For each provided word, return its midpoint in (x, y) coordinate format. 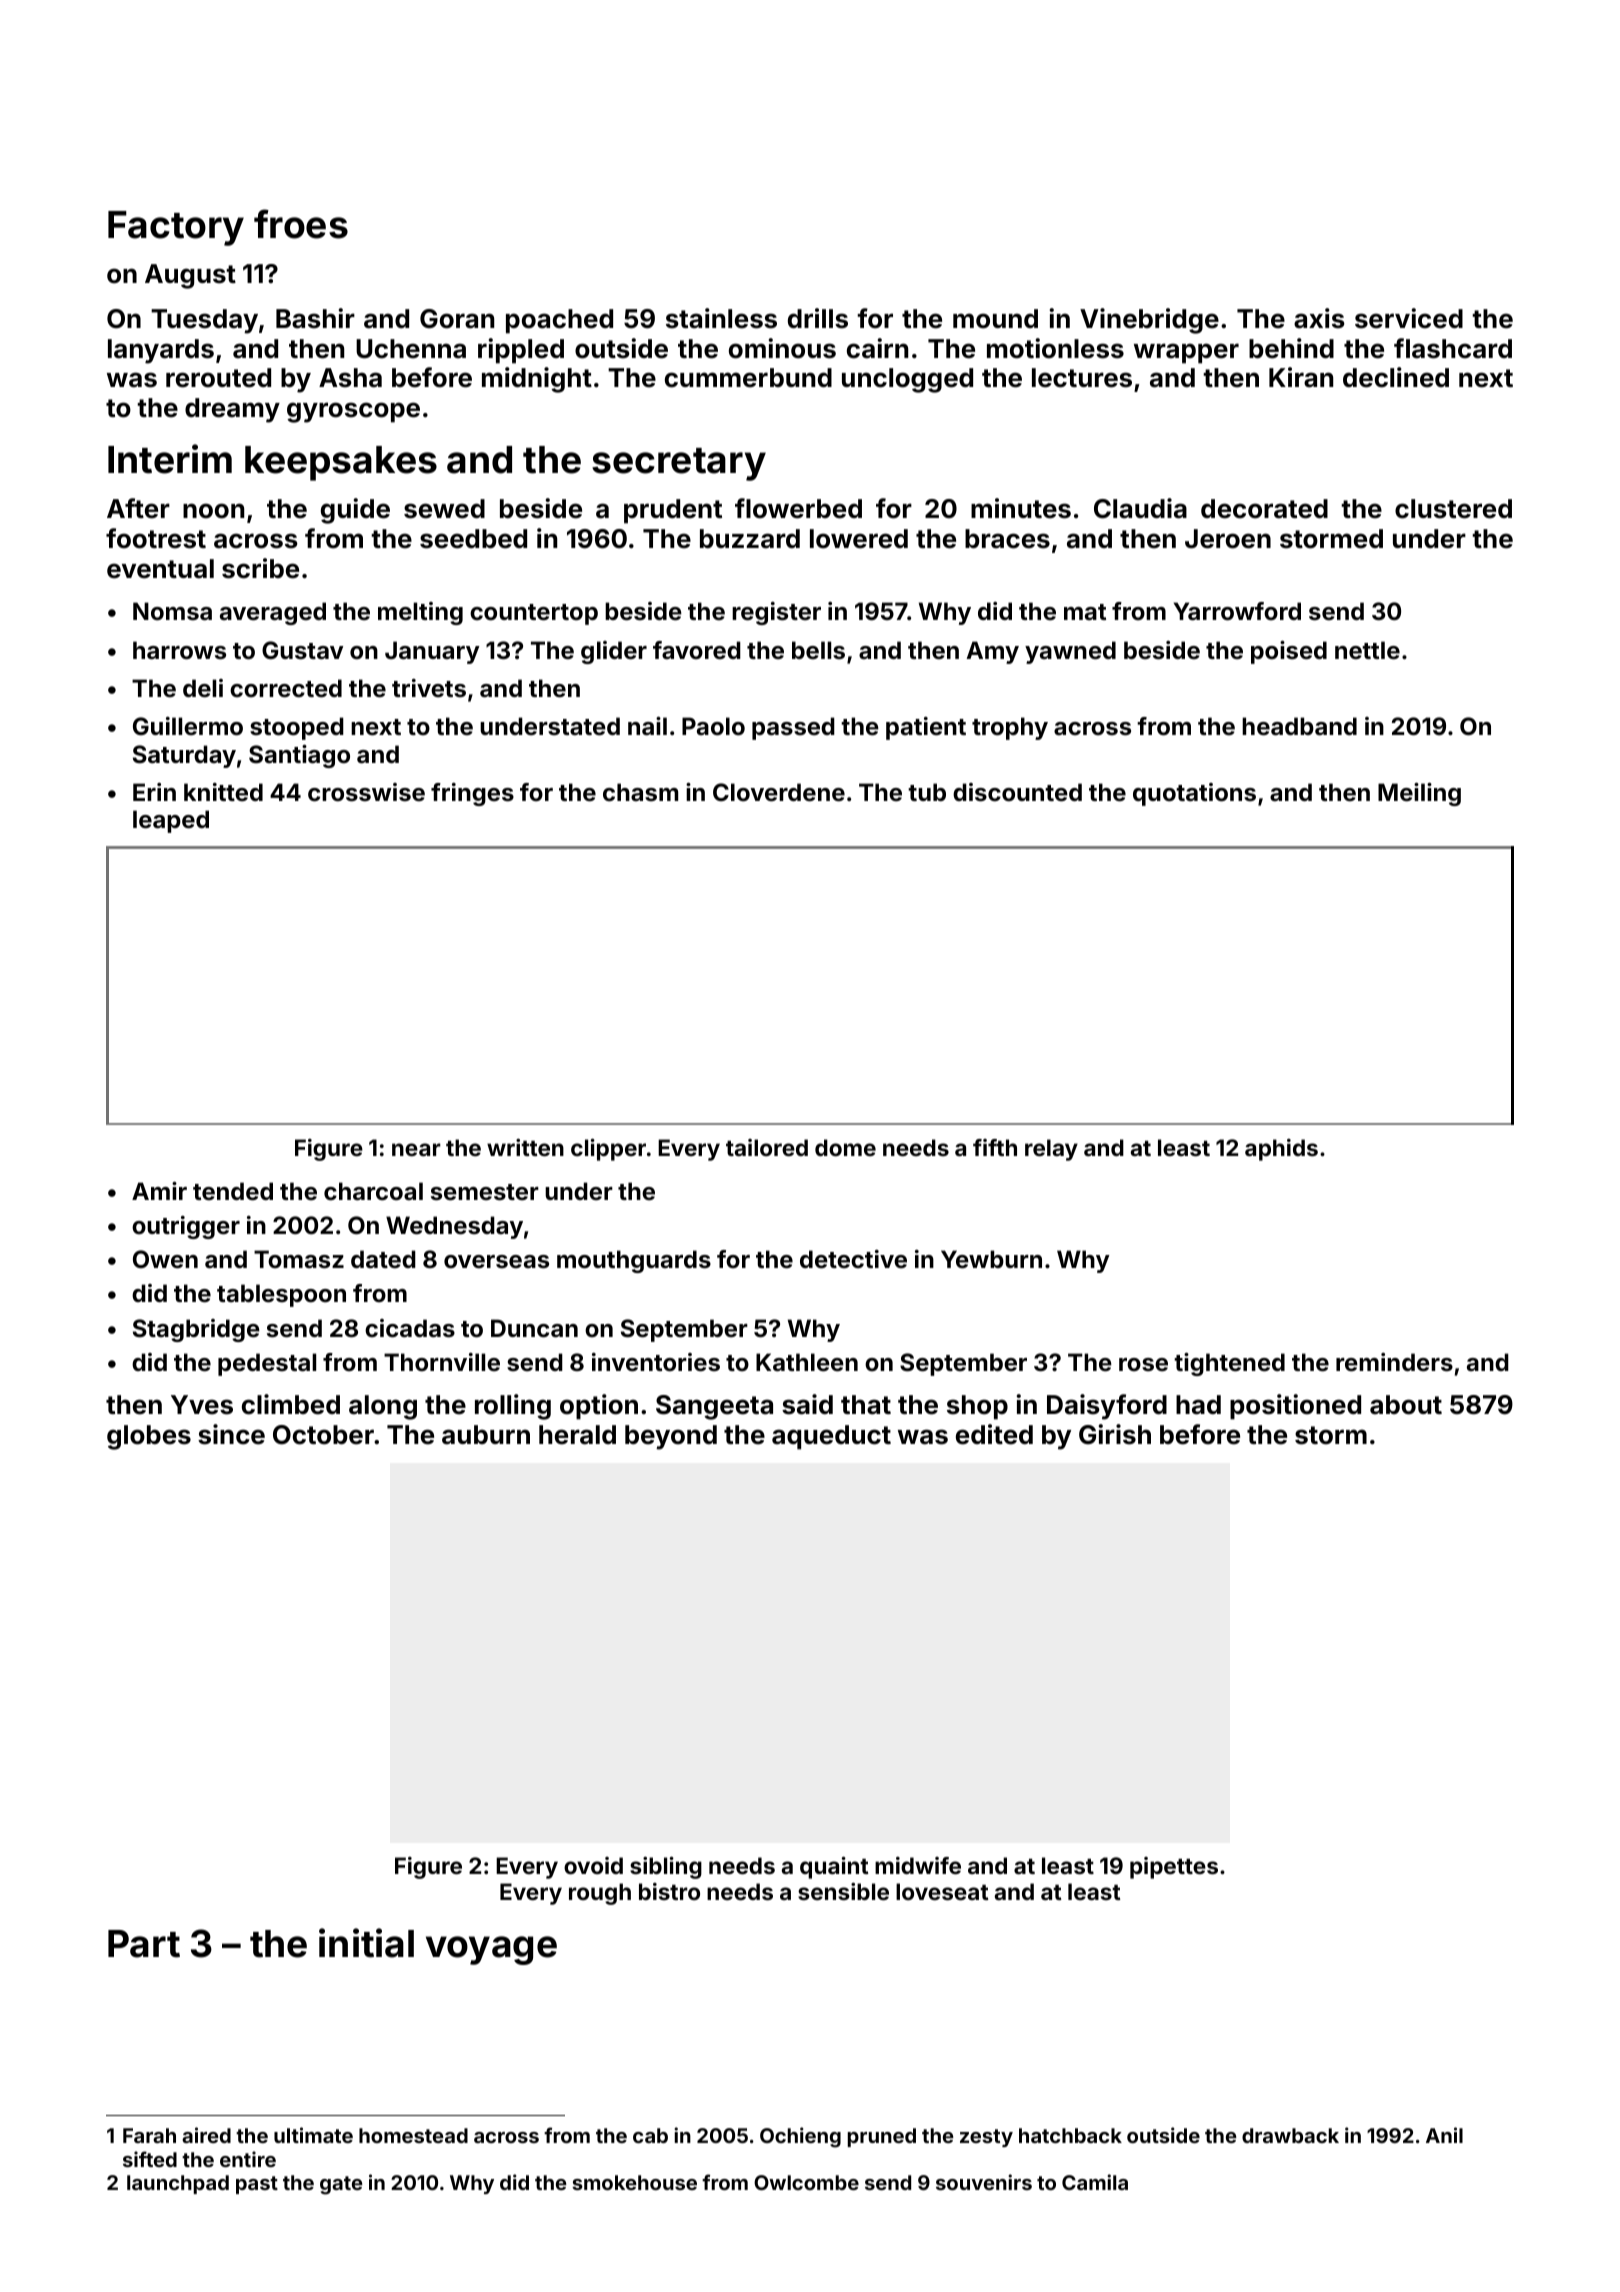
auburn (486, 1435)
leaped (171, 821)
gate (341, 2185)
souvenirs (984, 2182)
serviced (1409, 318)
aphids (1281, 1150)
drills (818, 318)
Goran (457, 319)
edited (994, 1434)
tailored (767, 1147)
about (1406, 1405)
